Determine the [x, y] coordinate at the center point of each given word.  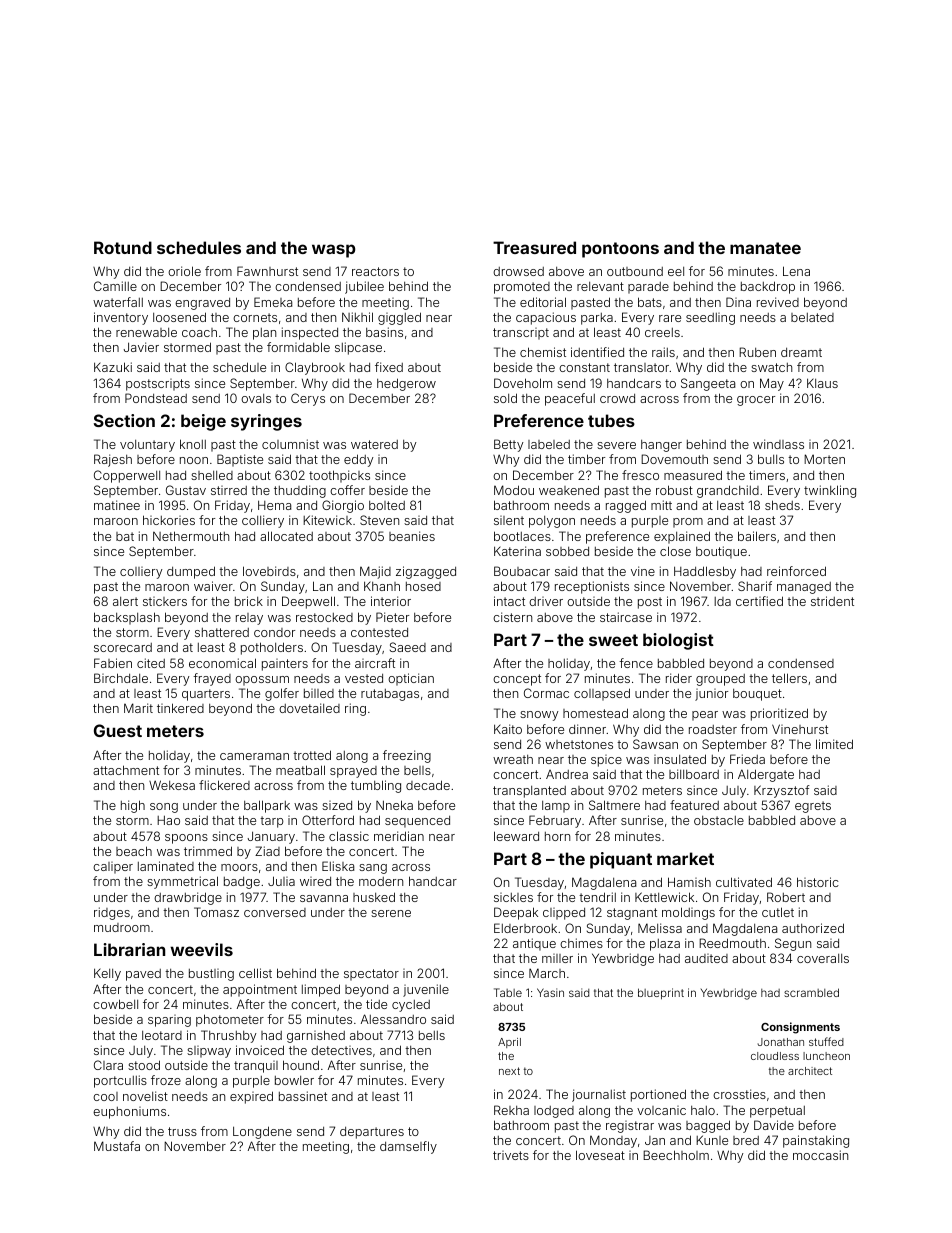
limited [834, 744]
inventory [121, 318]
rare [670, 318]
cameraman [254, 756]
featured [694, 805]
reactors [375, 271]
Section [124, 420]
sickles [513, 897]
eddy [358, 460]
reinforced [796, 571]
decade [428, 785]
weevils [201, 949]
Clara [108, 1065]
